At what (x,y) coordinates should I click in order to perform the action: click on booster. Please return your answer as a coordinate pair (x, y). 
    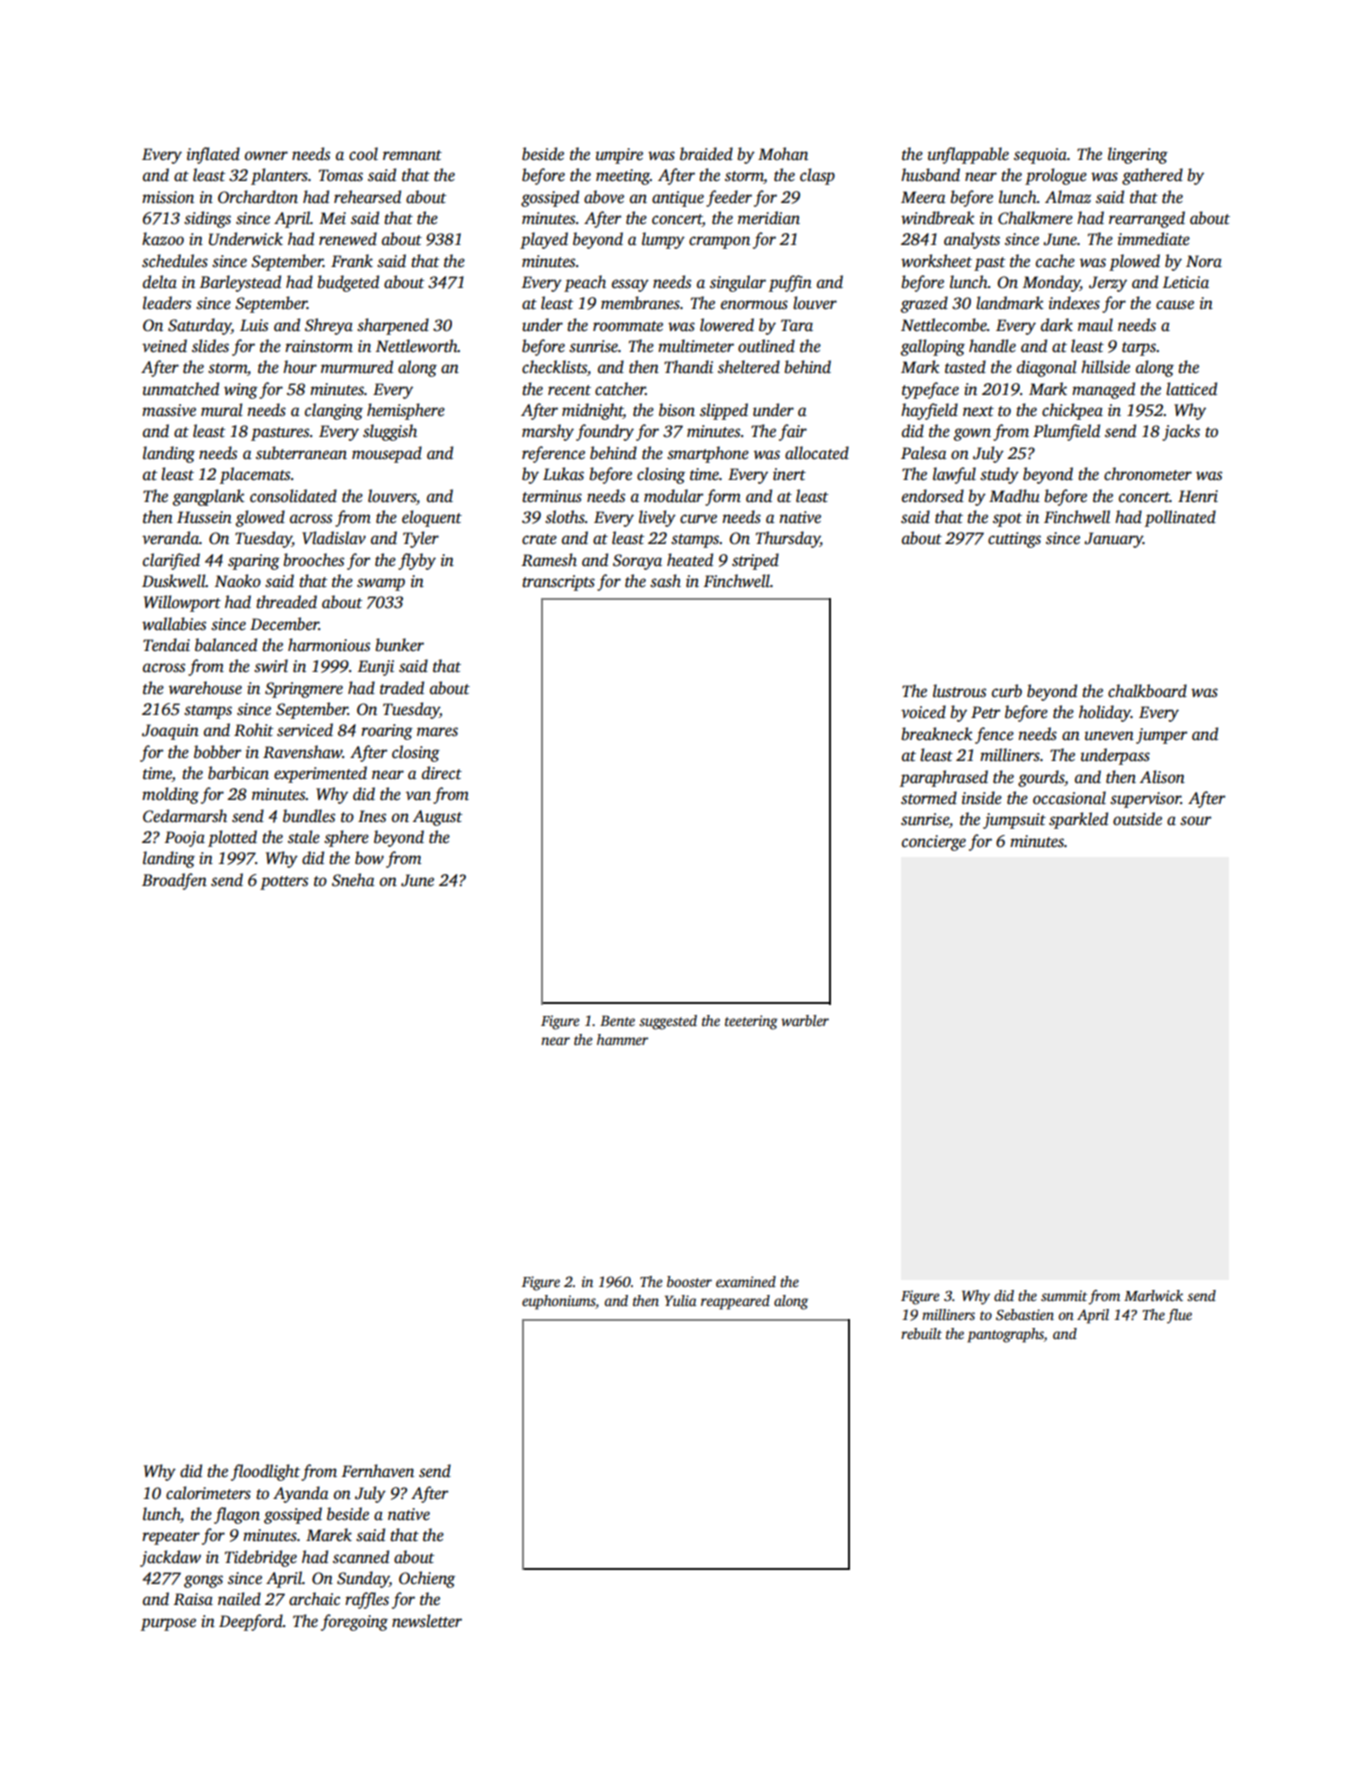
    Looking at the image, I should click on (689, 1281).
